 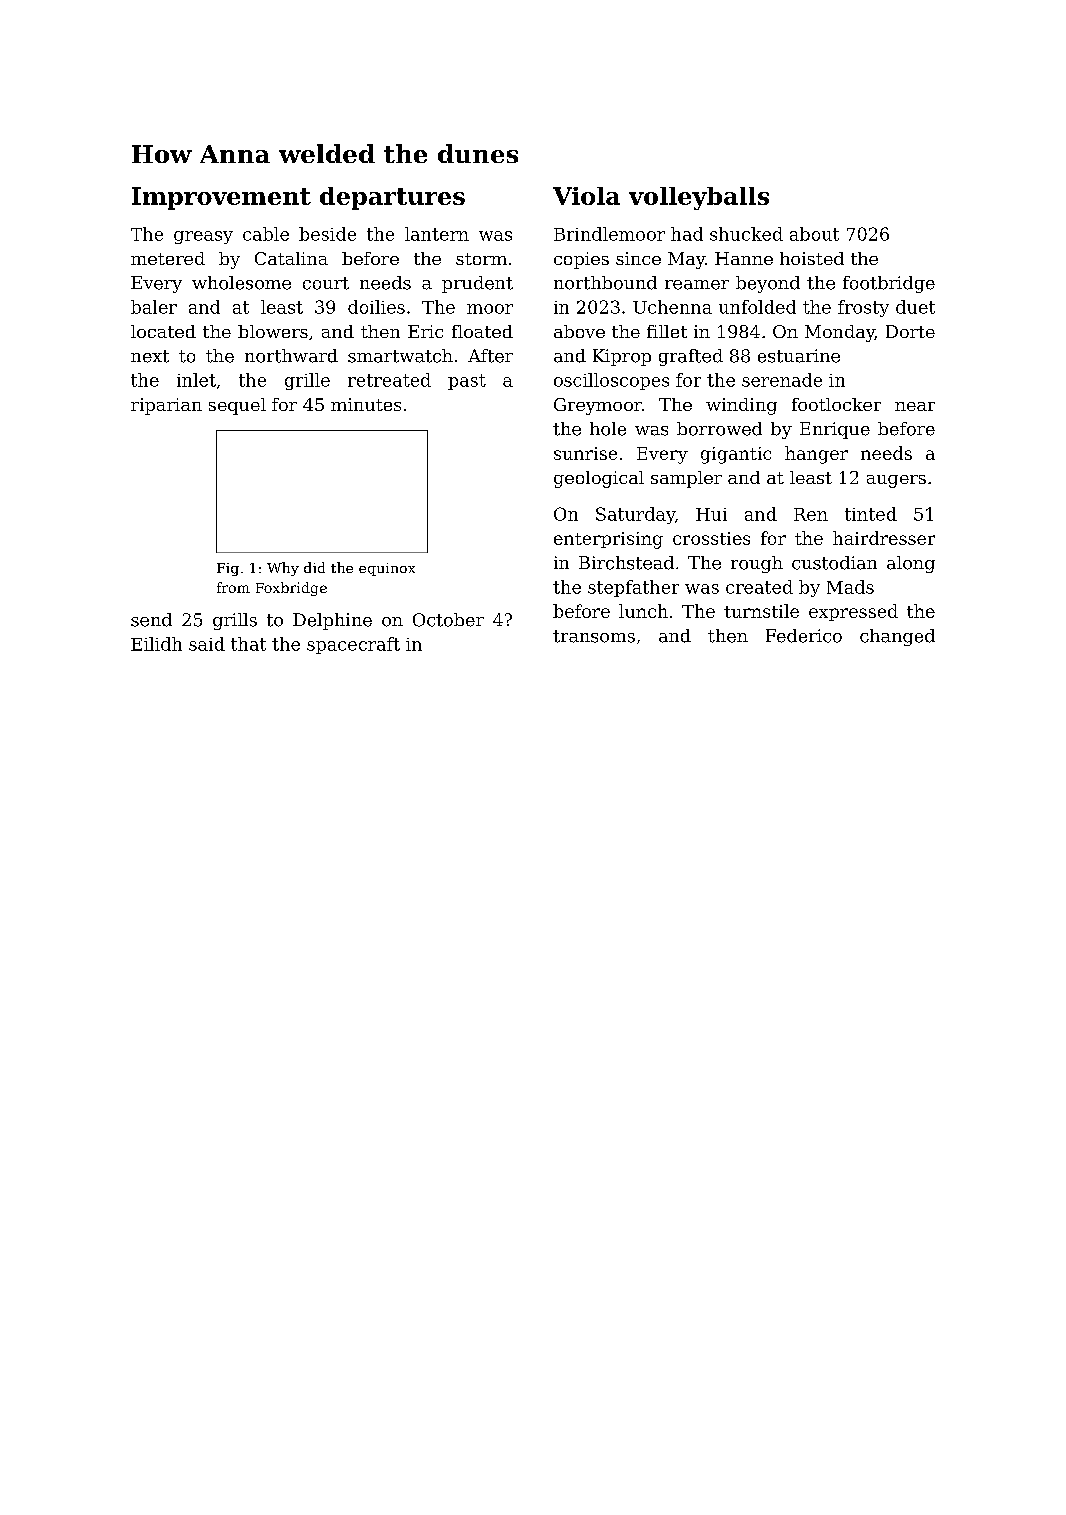 I want to click on serenade, so click(x=782, y=380).
